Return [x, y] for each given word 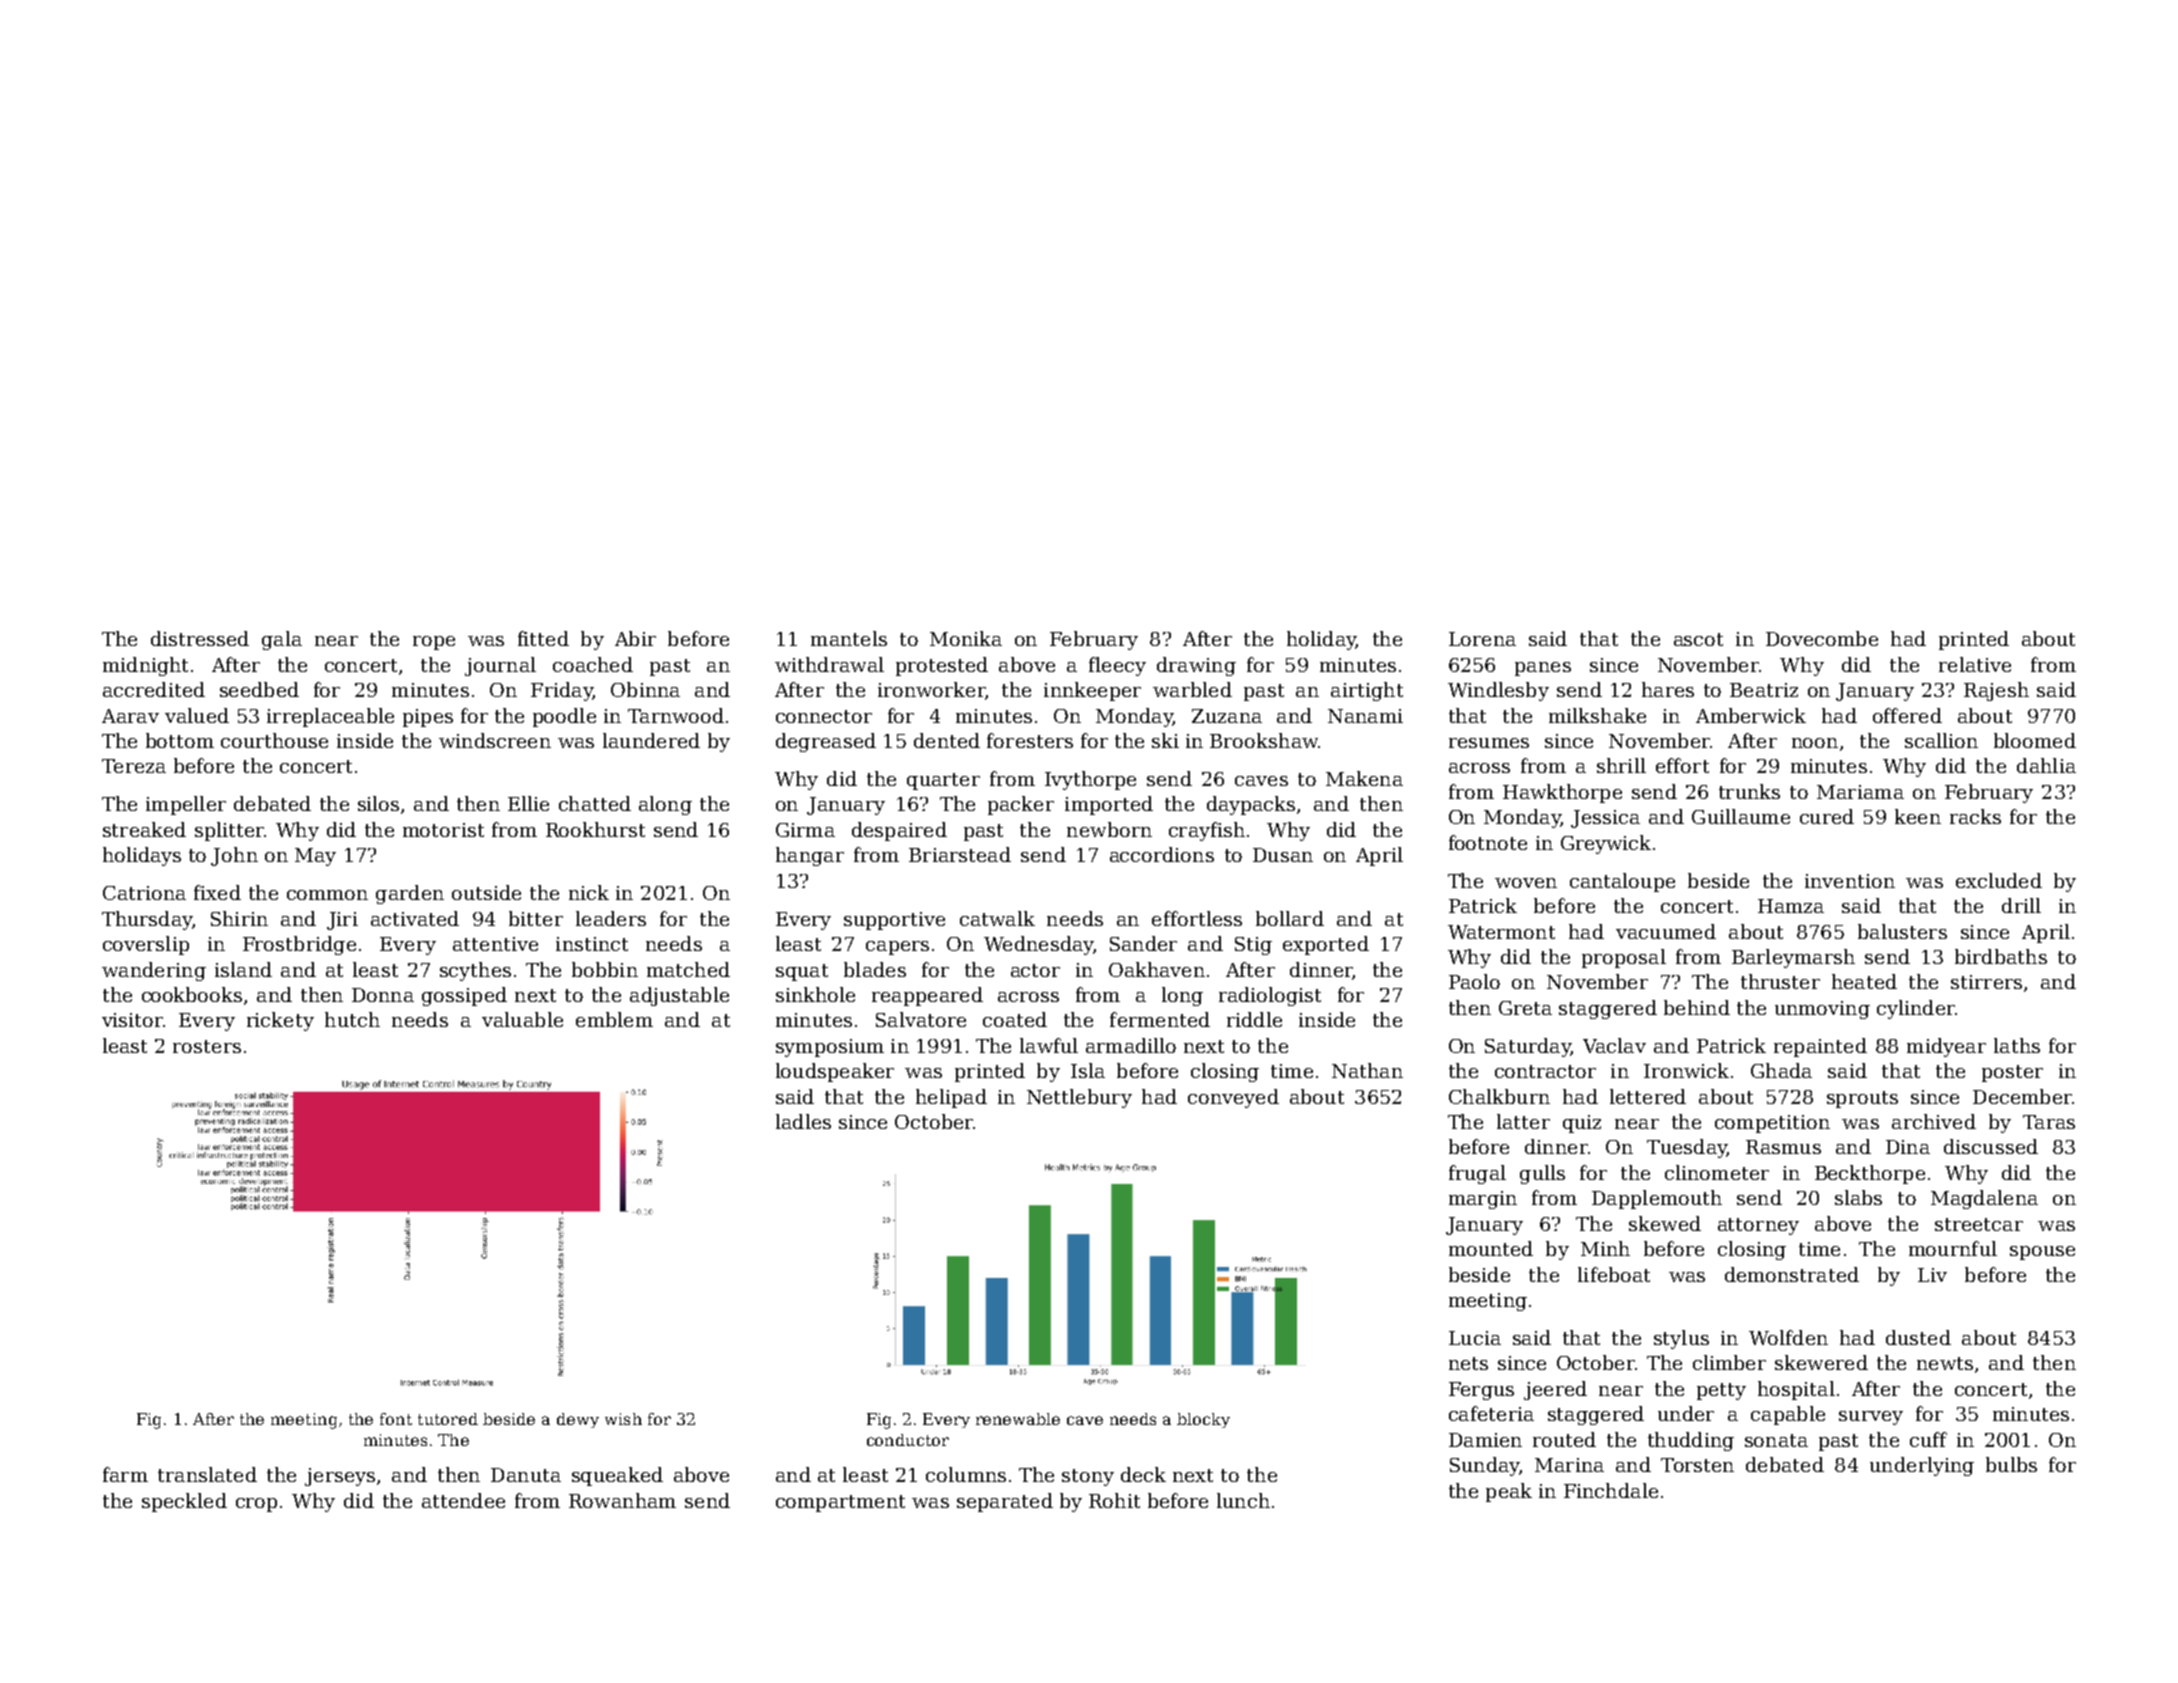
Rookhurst [595, 829]
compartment [840, 1503]
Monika [966, 638]
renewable [1018, 1419]
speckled [184, 1502]
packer [1021, 805]
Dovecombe [1822, 638]
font [396, 1419]
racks [1975, 816]
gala [282, 640]
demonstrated [1792, 1274]
